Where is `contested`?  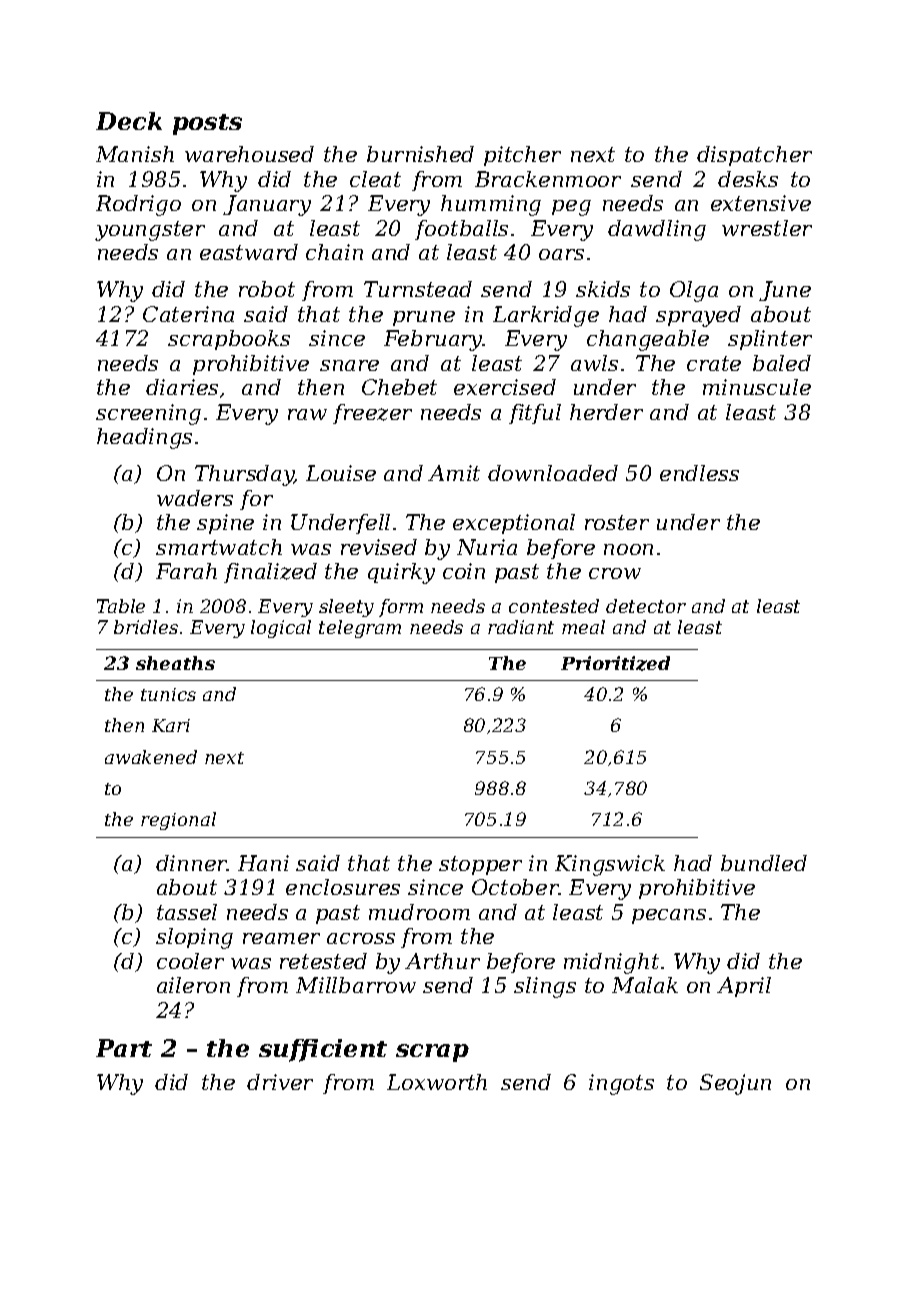 contested is located at coordinates (554, 606).
